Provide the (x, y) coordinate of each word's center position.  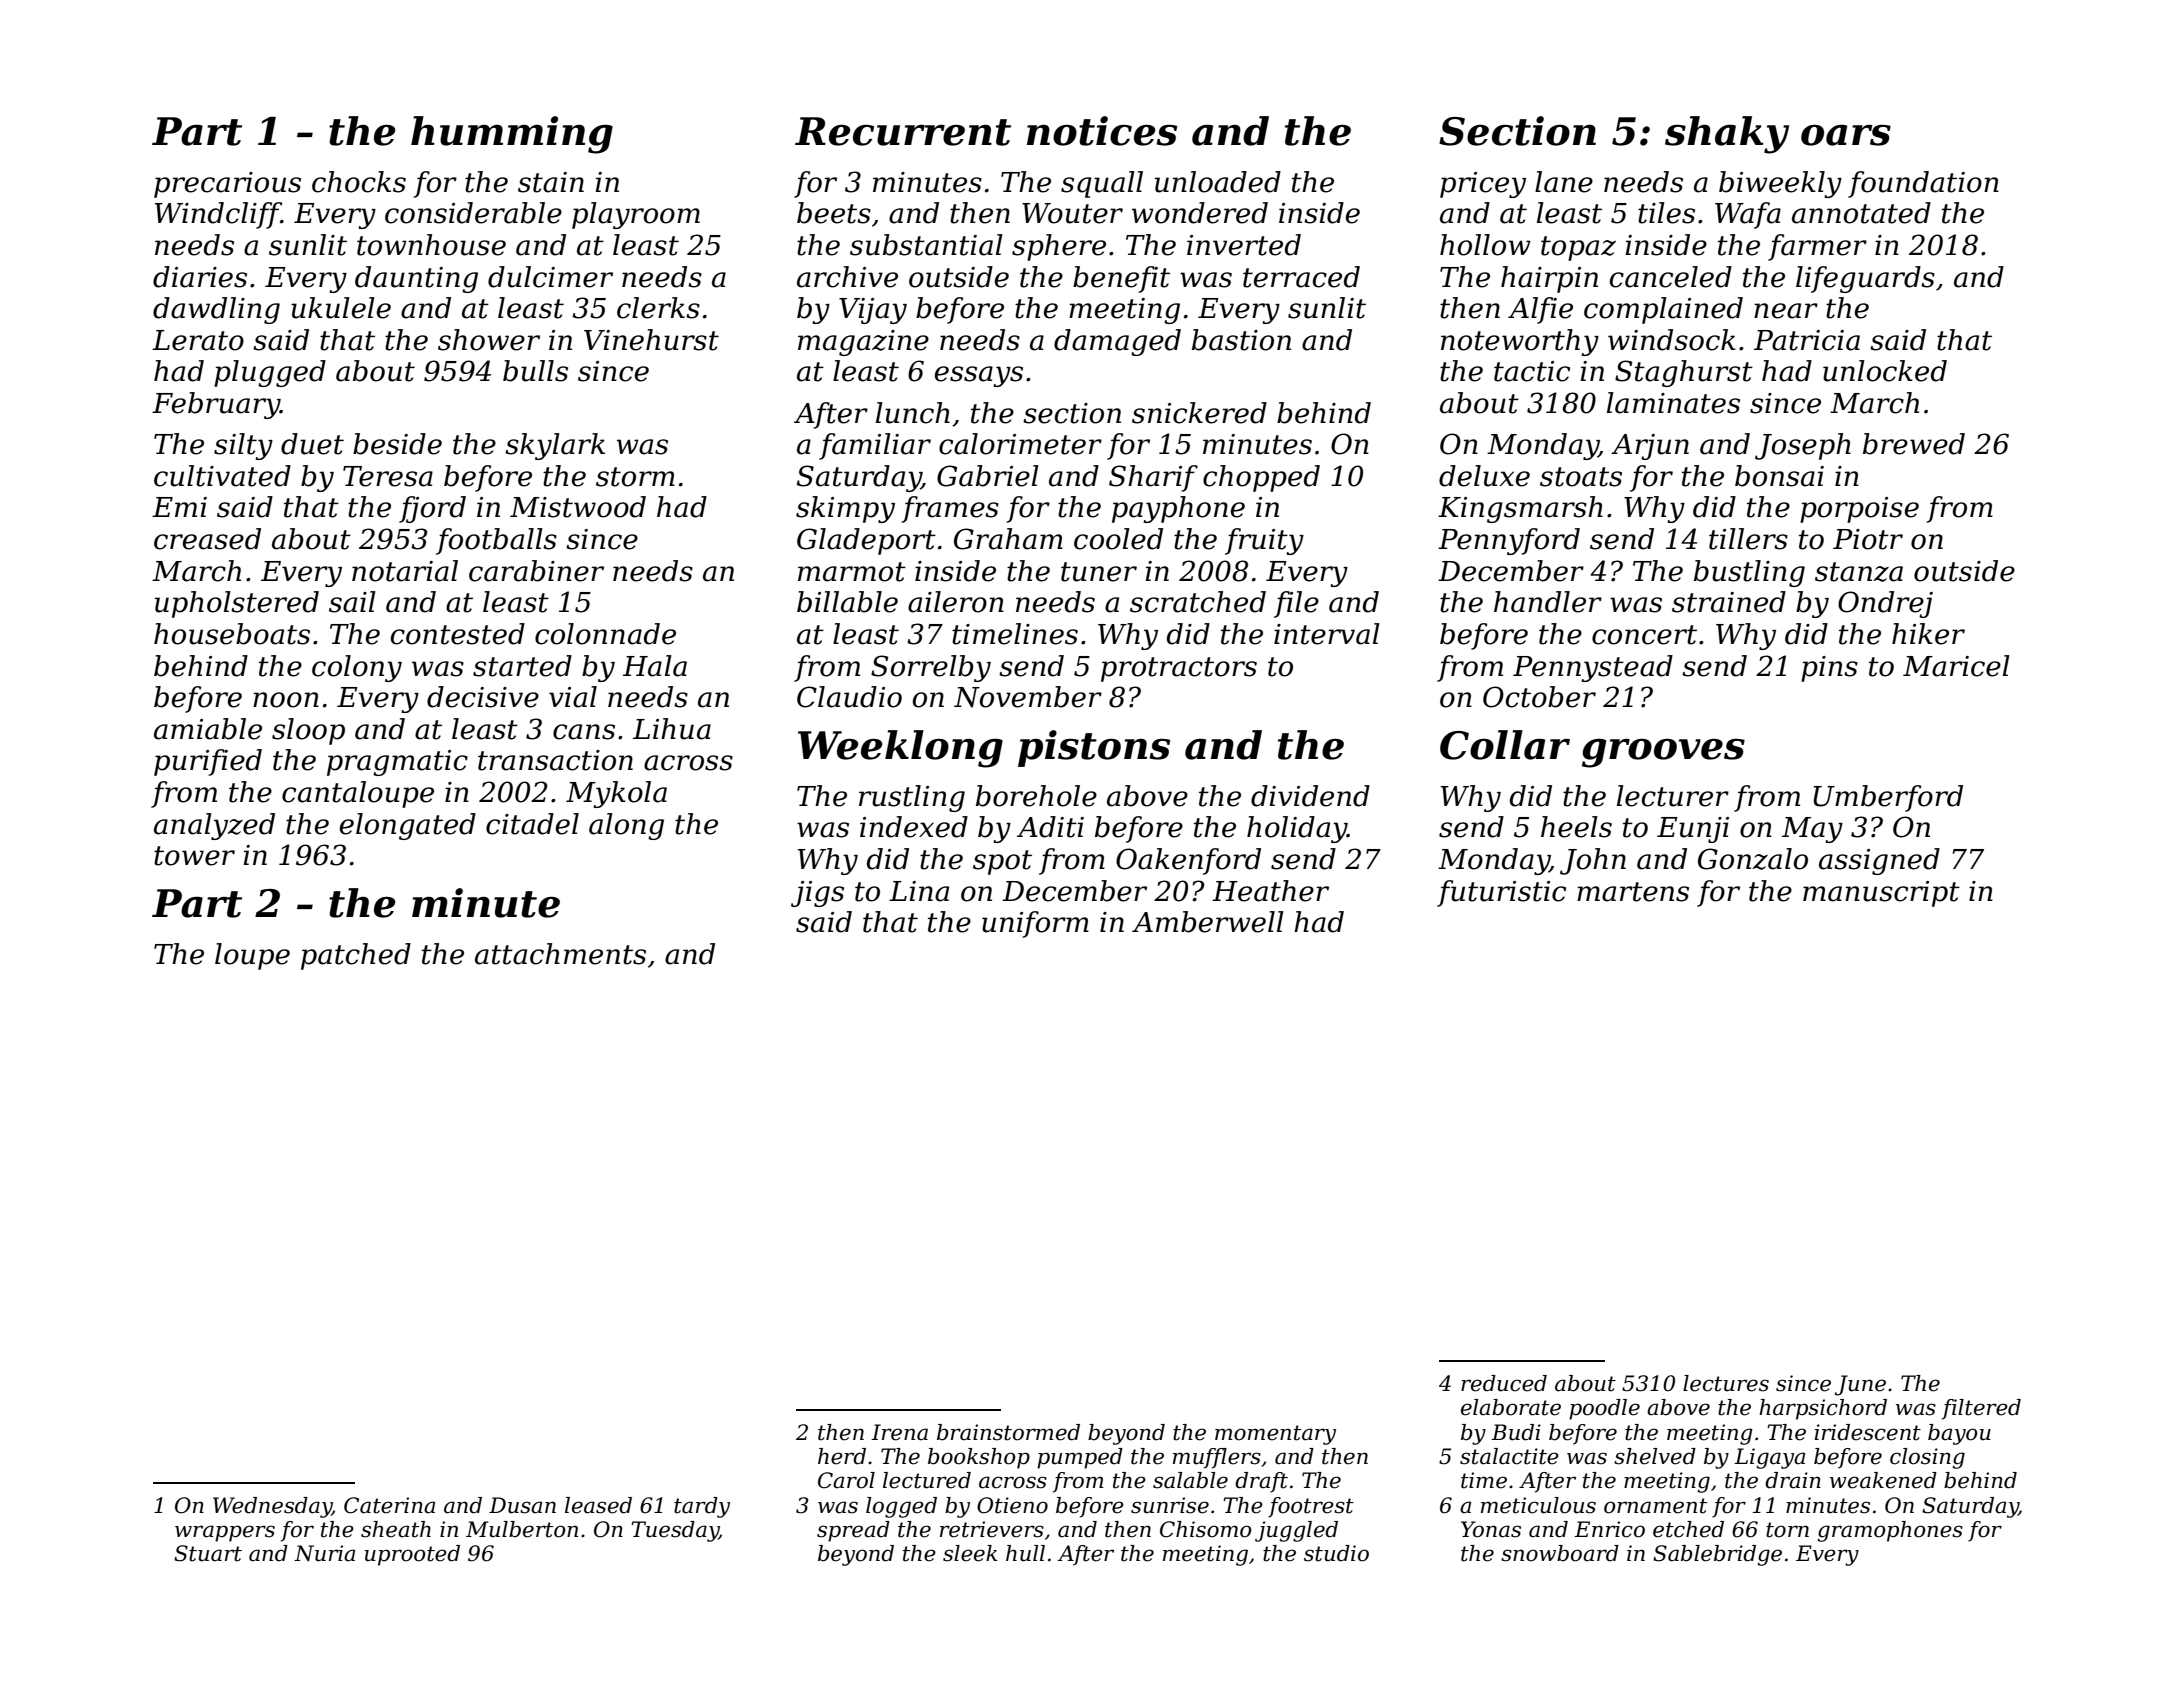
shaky (1727, 135)
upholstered (237, 604)
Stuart (208, 1553)
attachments (560, 954)
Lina (919, 891)
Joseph (1803, 446)
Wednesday (272, 1507)
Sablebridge (1717, 1555)
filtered (1981, 1409)
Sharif (1153, 478)
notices (1102, 131)
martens (1633, 892)
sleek (970, 1553)
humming (512, 135)
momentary (1275, 1435)
